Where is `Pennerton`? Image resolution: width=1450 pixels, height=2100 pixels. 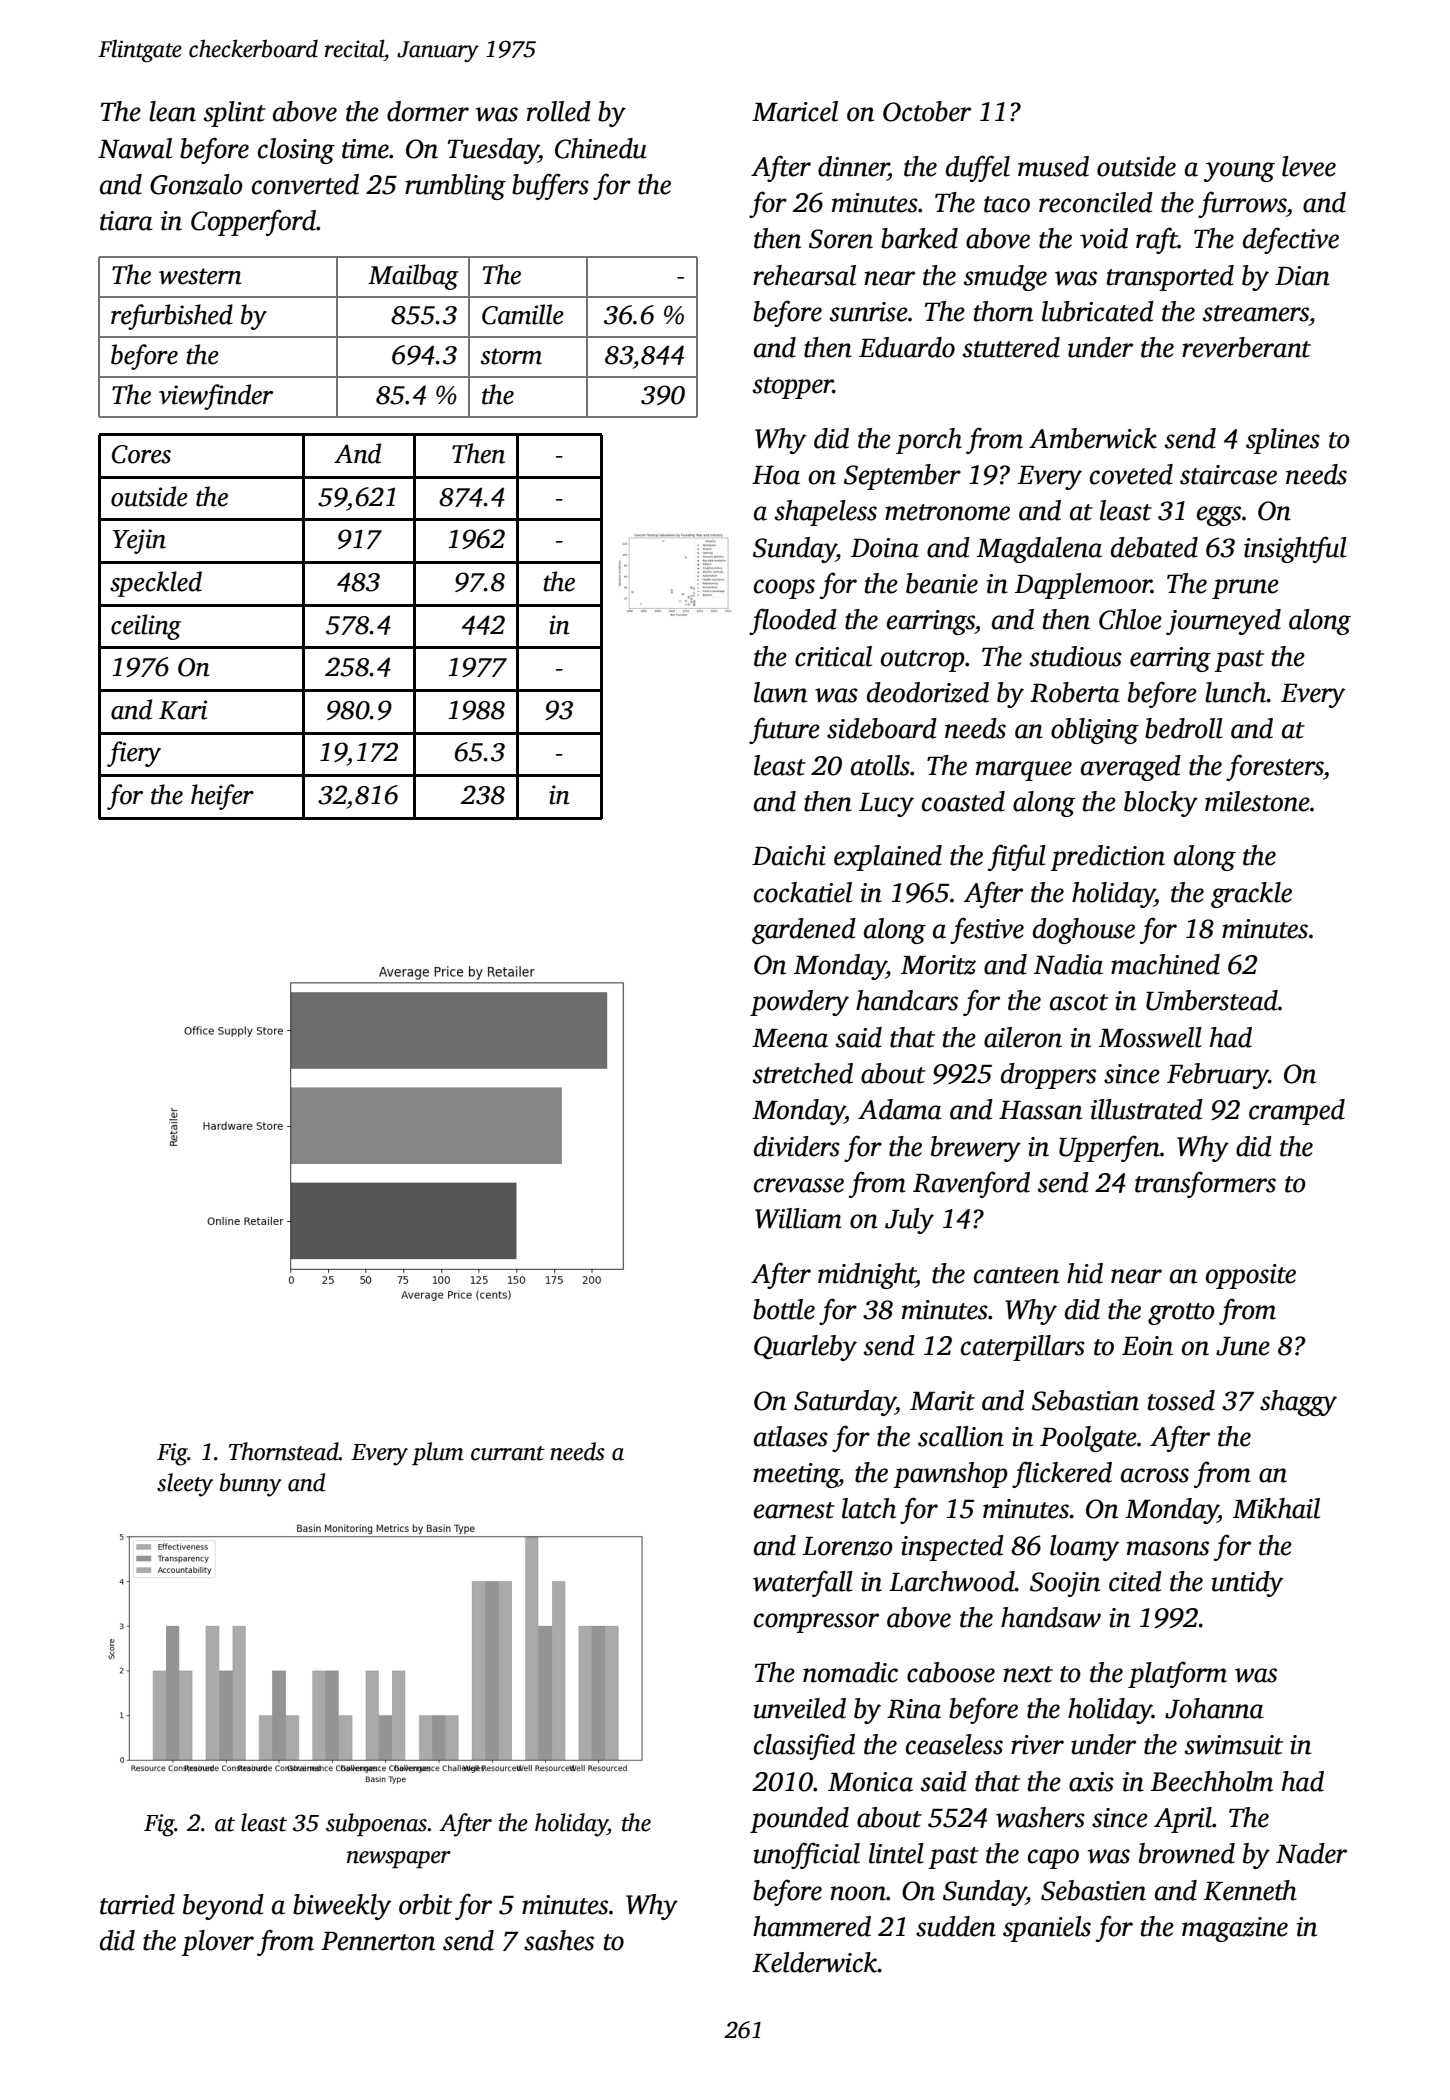 Pennerton is located at coordinates (378, 1941).
